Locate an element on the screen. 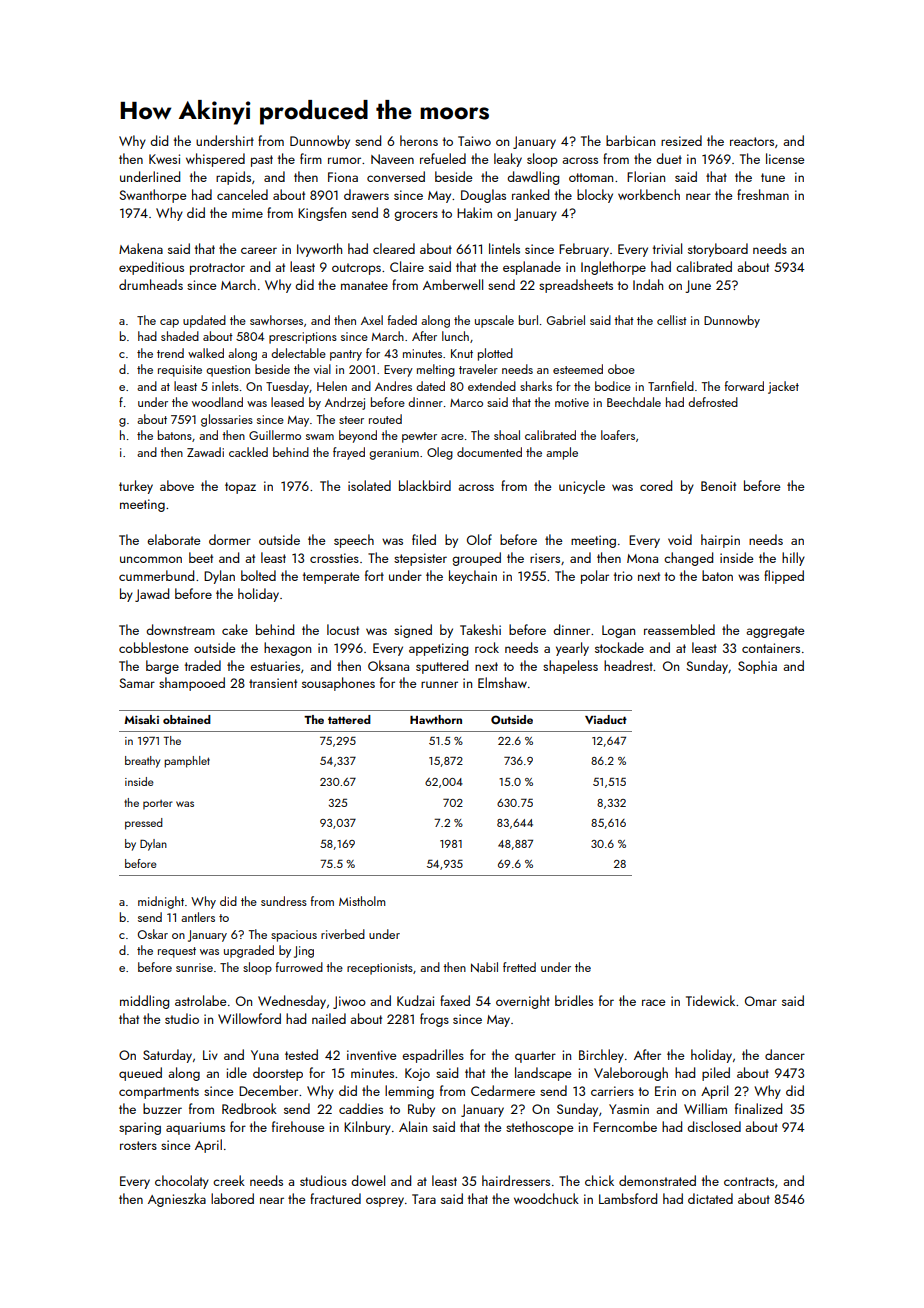  storyboard is located at coordinates (718, 250).
